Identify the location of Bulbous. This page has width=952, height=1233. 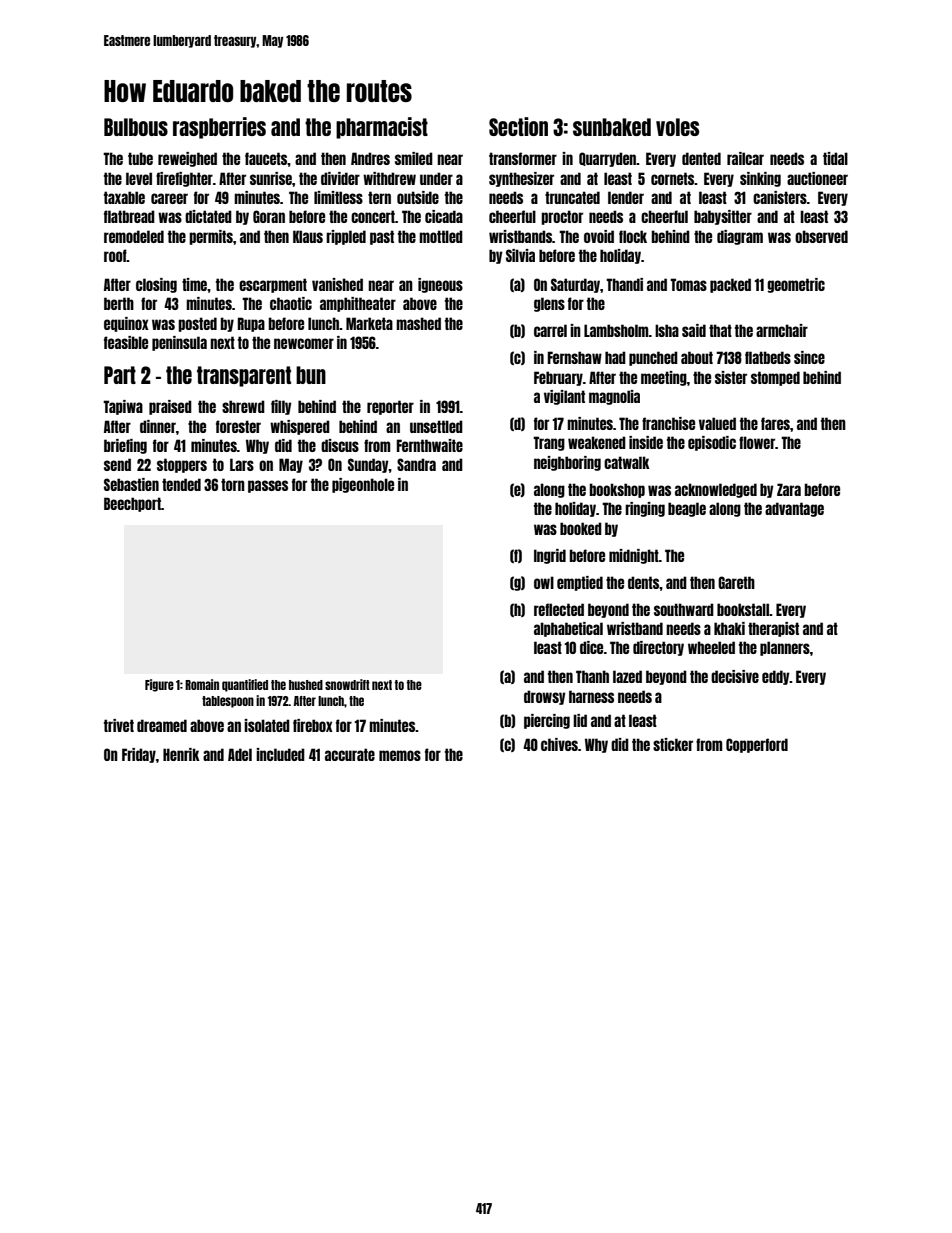
(136, 127).
